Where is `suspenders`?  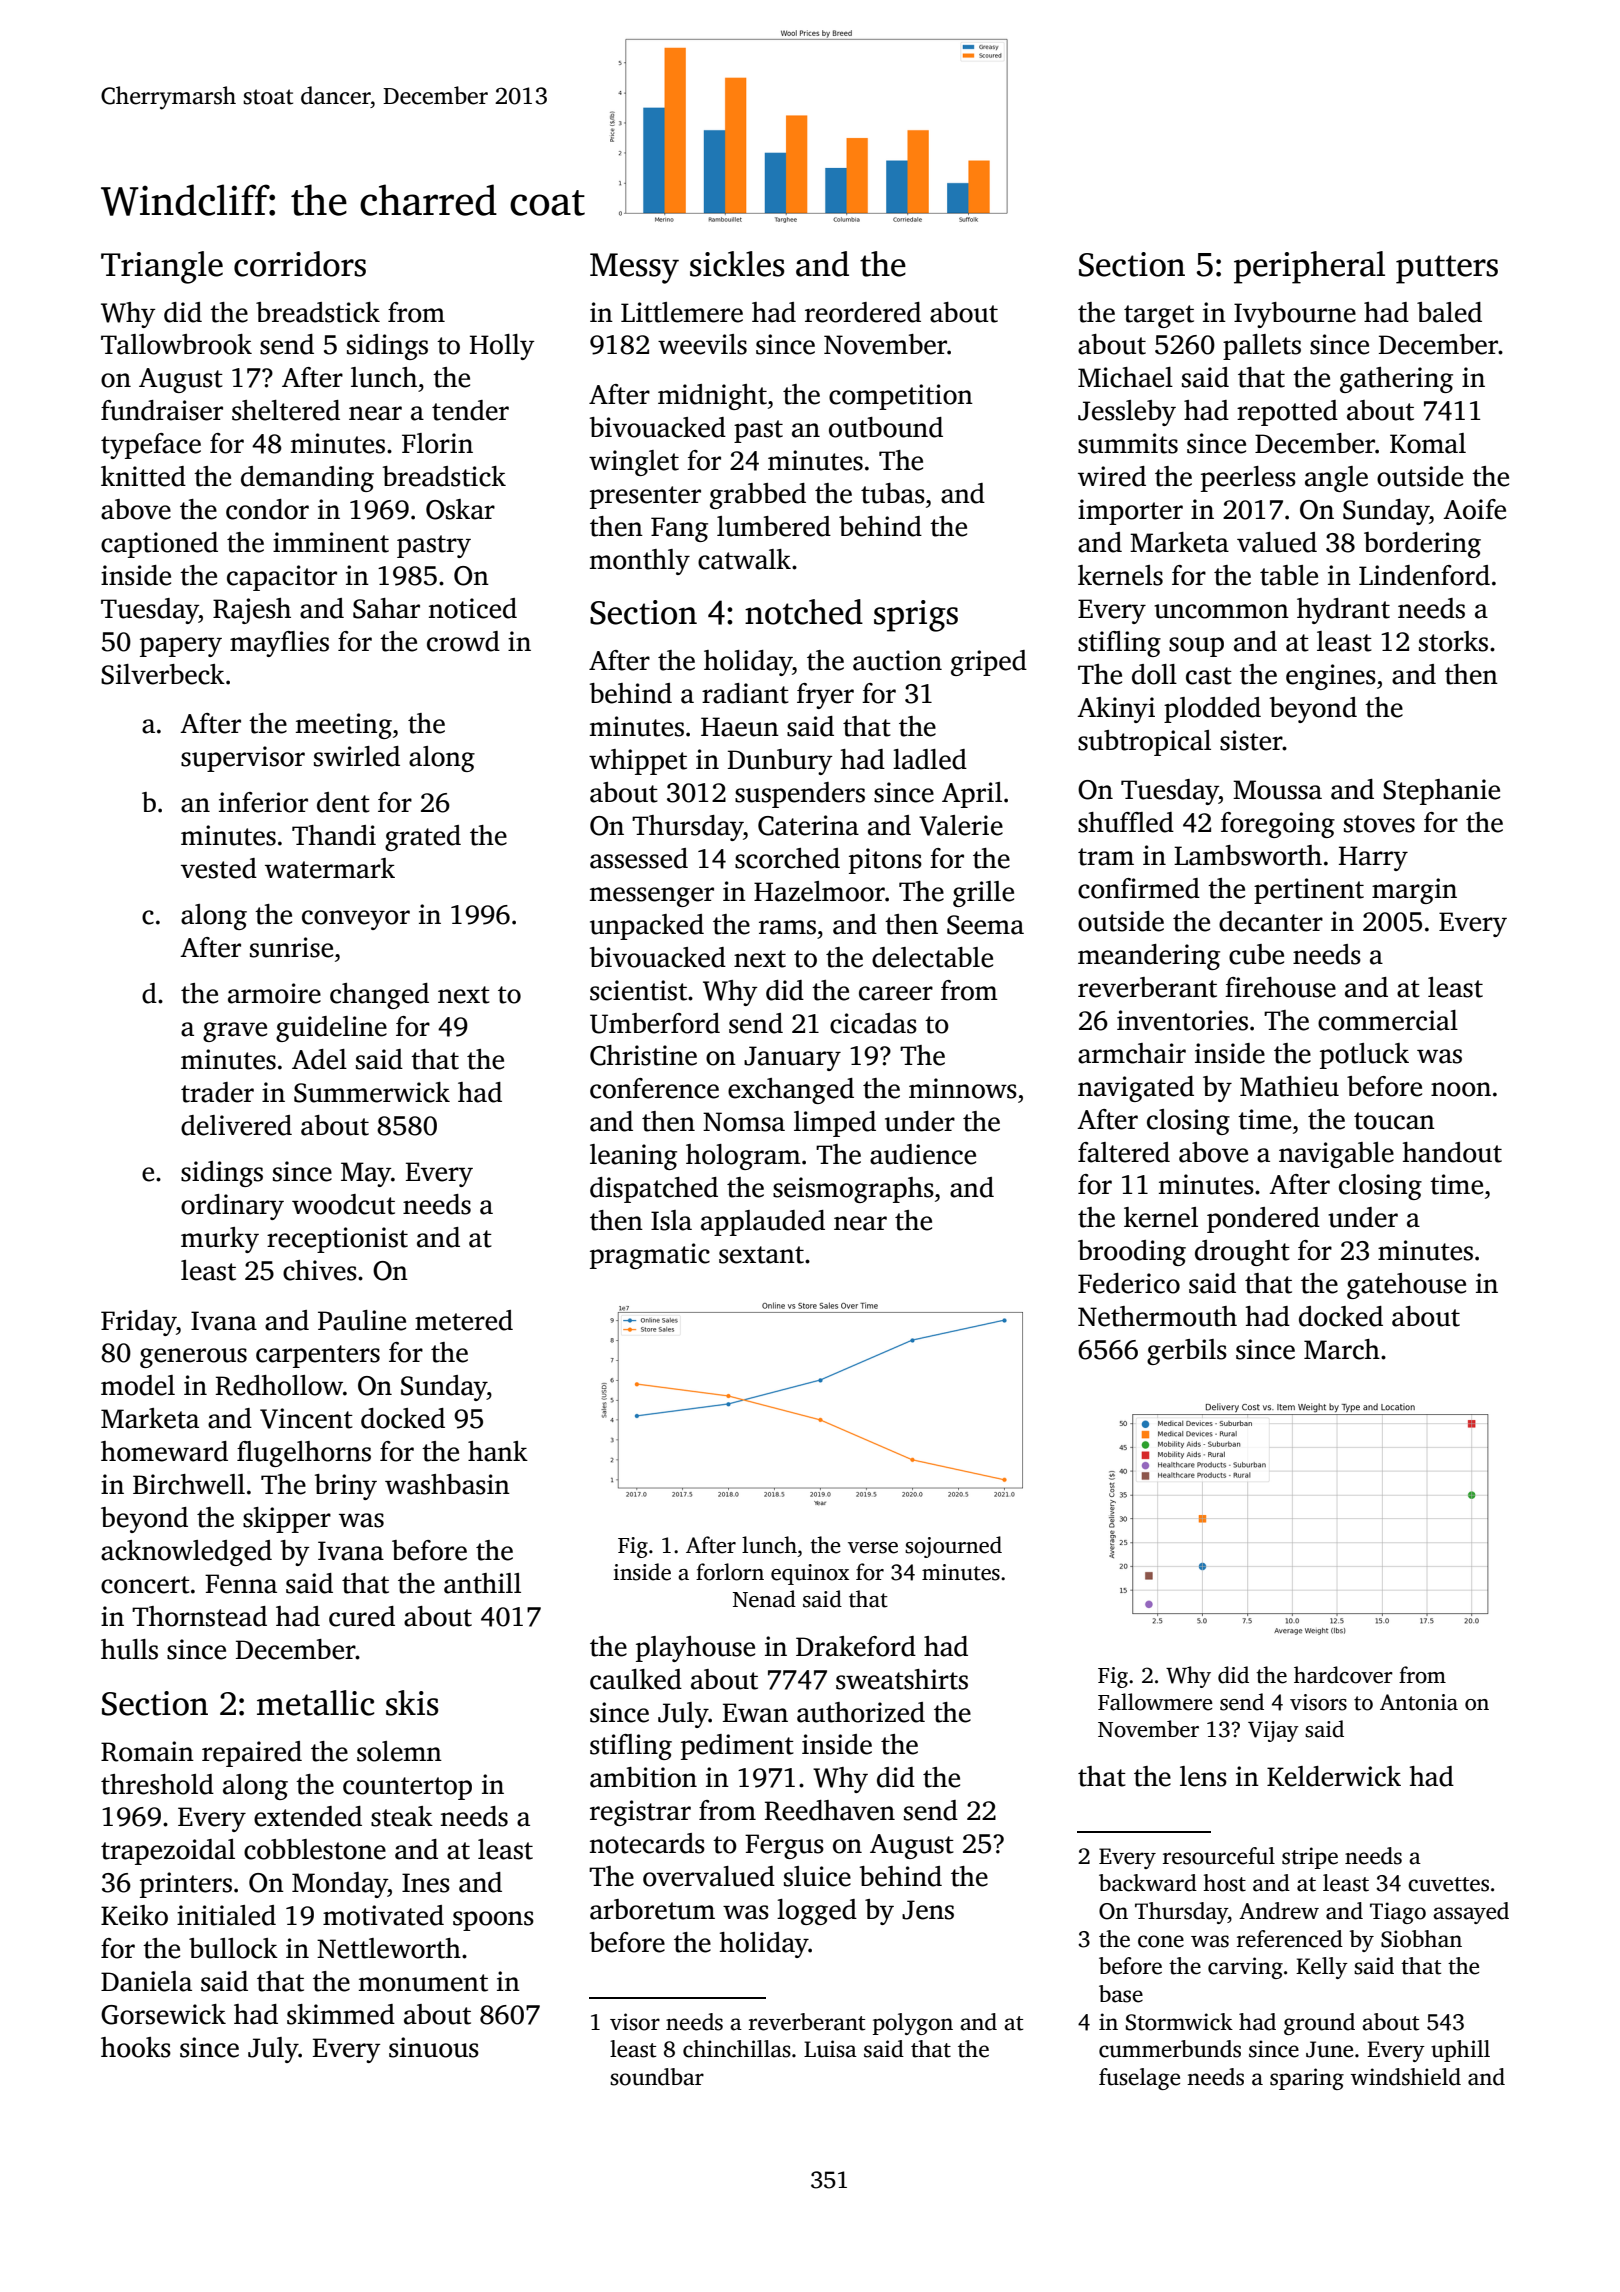 suspenders is located at coordinates (800, 795).
